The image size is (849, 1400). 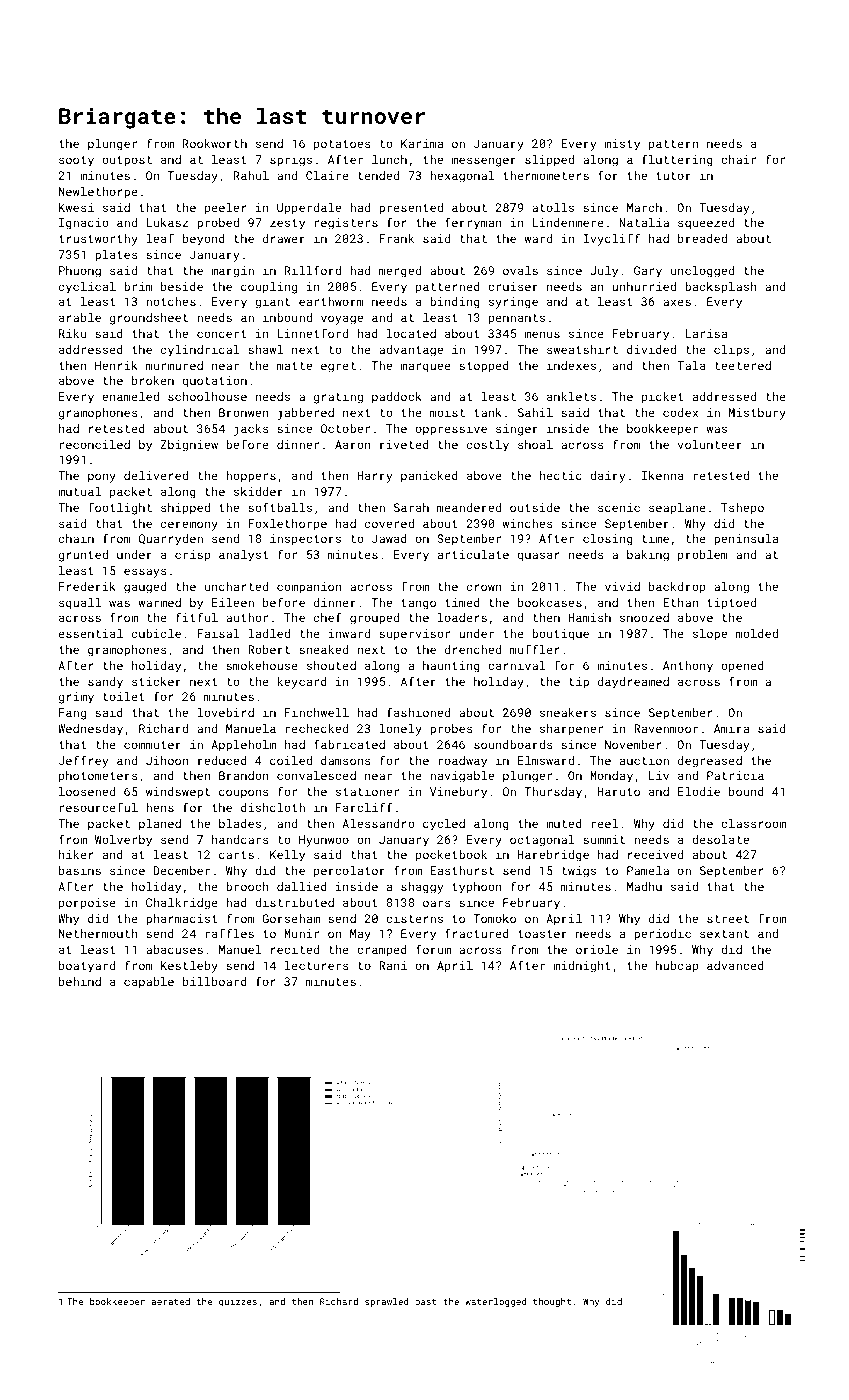 What do you see at coordinates (411, 209) in the screenshot?
I see `presented` at bounding box center [411, 209].
